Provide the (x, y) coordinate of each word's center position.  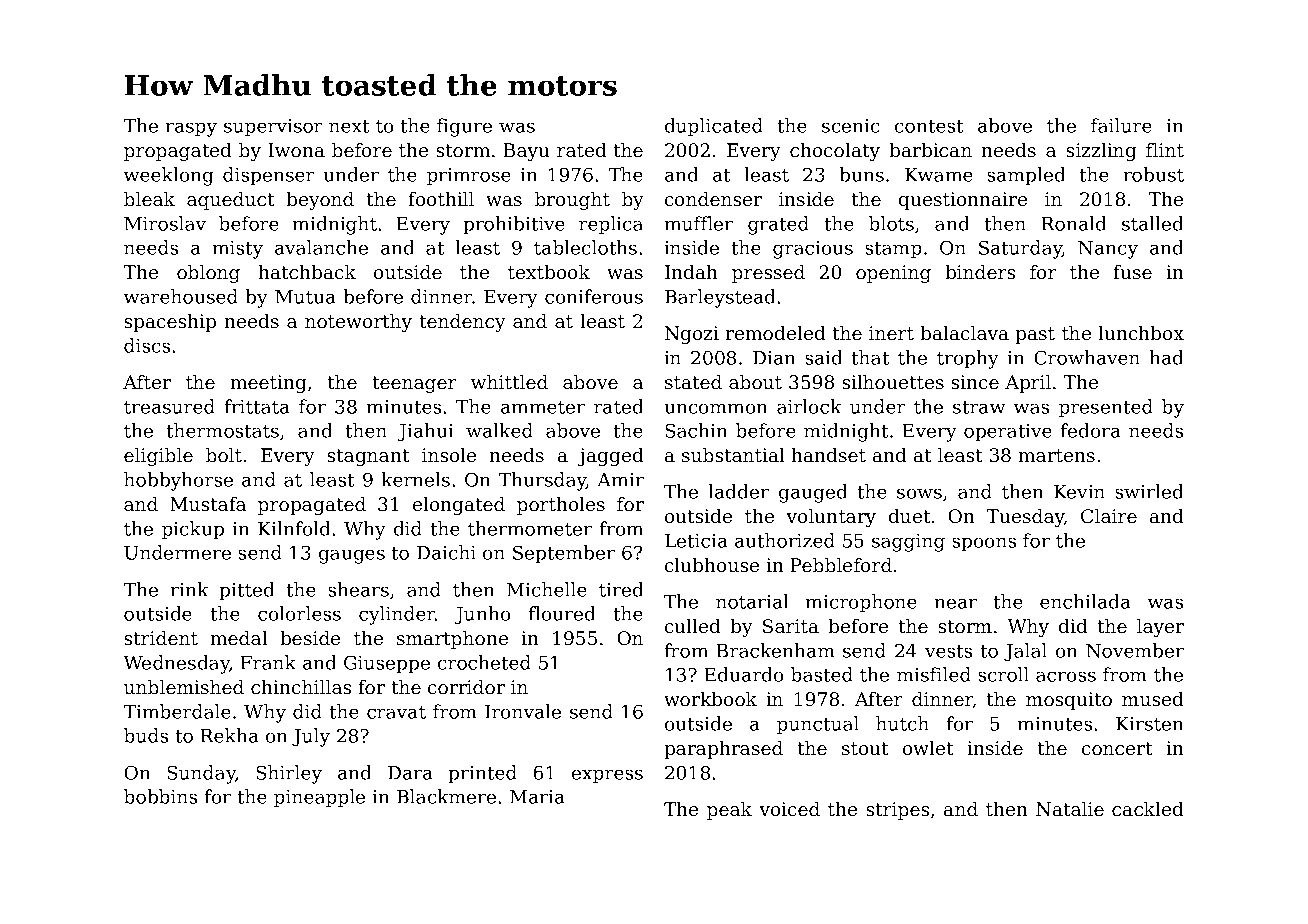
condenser (713, 199)
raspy (191, 129)
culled (693, 626)
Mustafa (208, 504)
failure (1121, 125)
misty (237, 250)
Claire (1109, 516)
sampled (1026, 176)
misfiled (934, 674)
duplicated (714, 127)
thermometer (530, 528)
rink (189, 589)
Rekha (229, 735)
